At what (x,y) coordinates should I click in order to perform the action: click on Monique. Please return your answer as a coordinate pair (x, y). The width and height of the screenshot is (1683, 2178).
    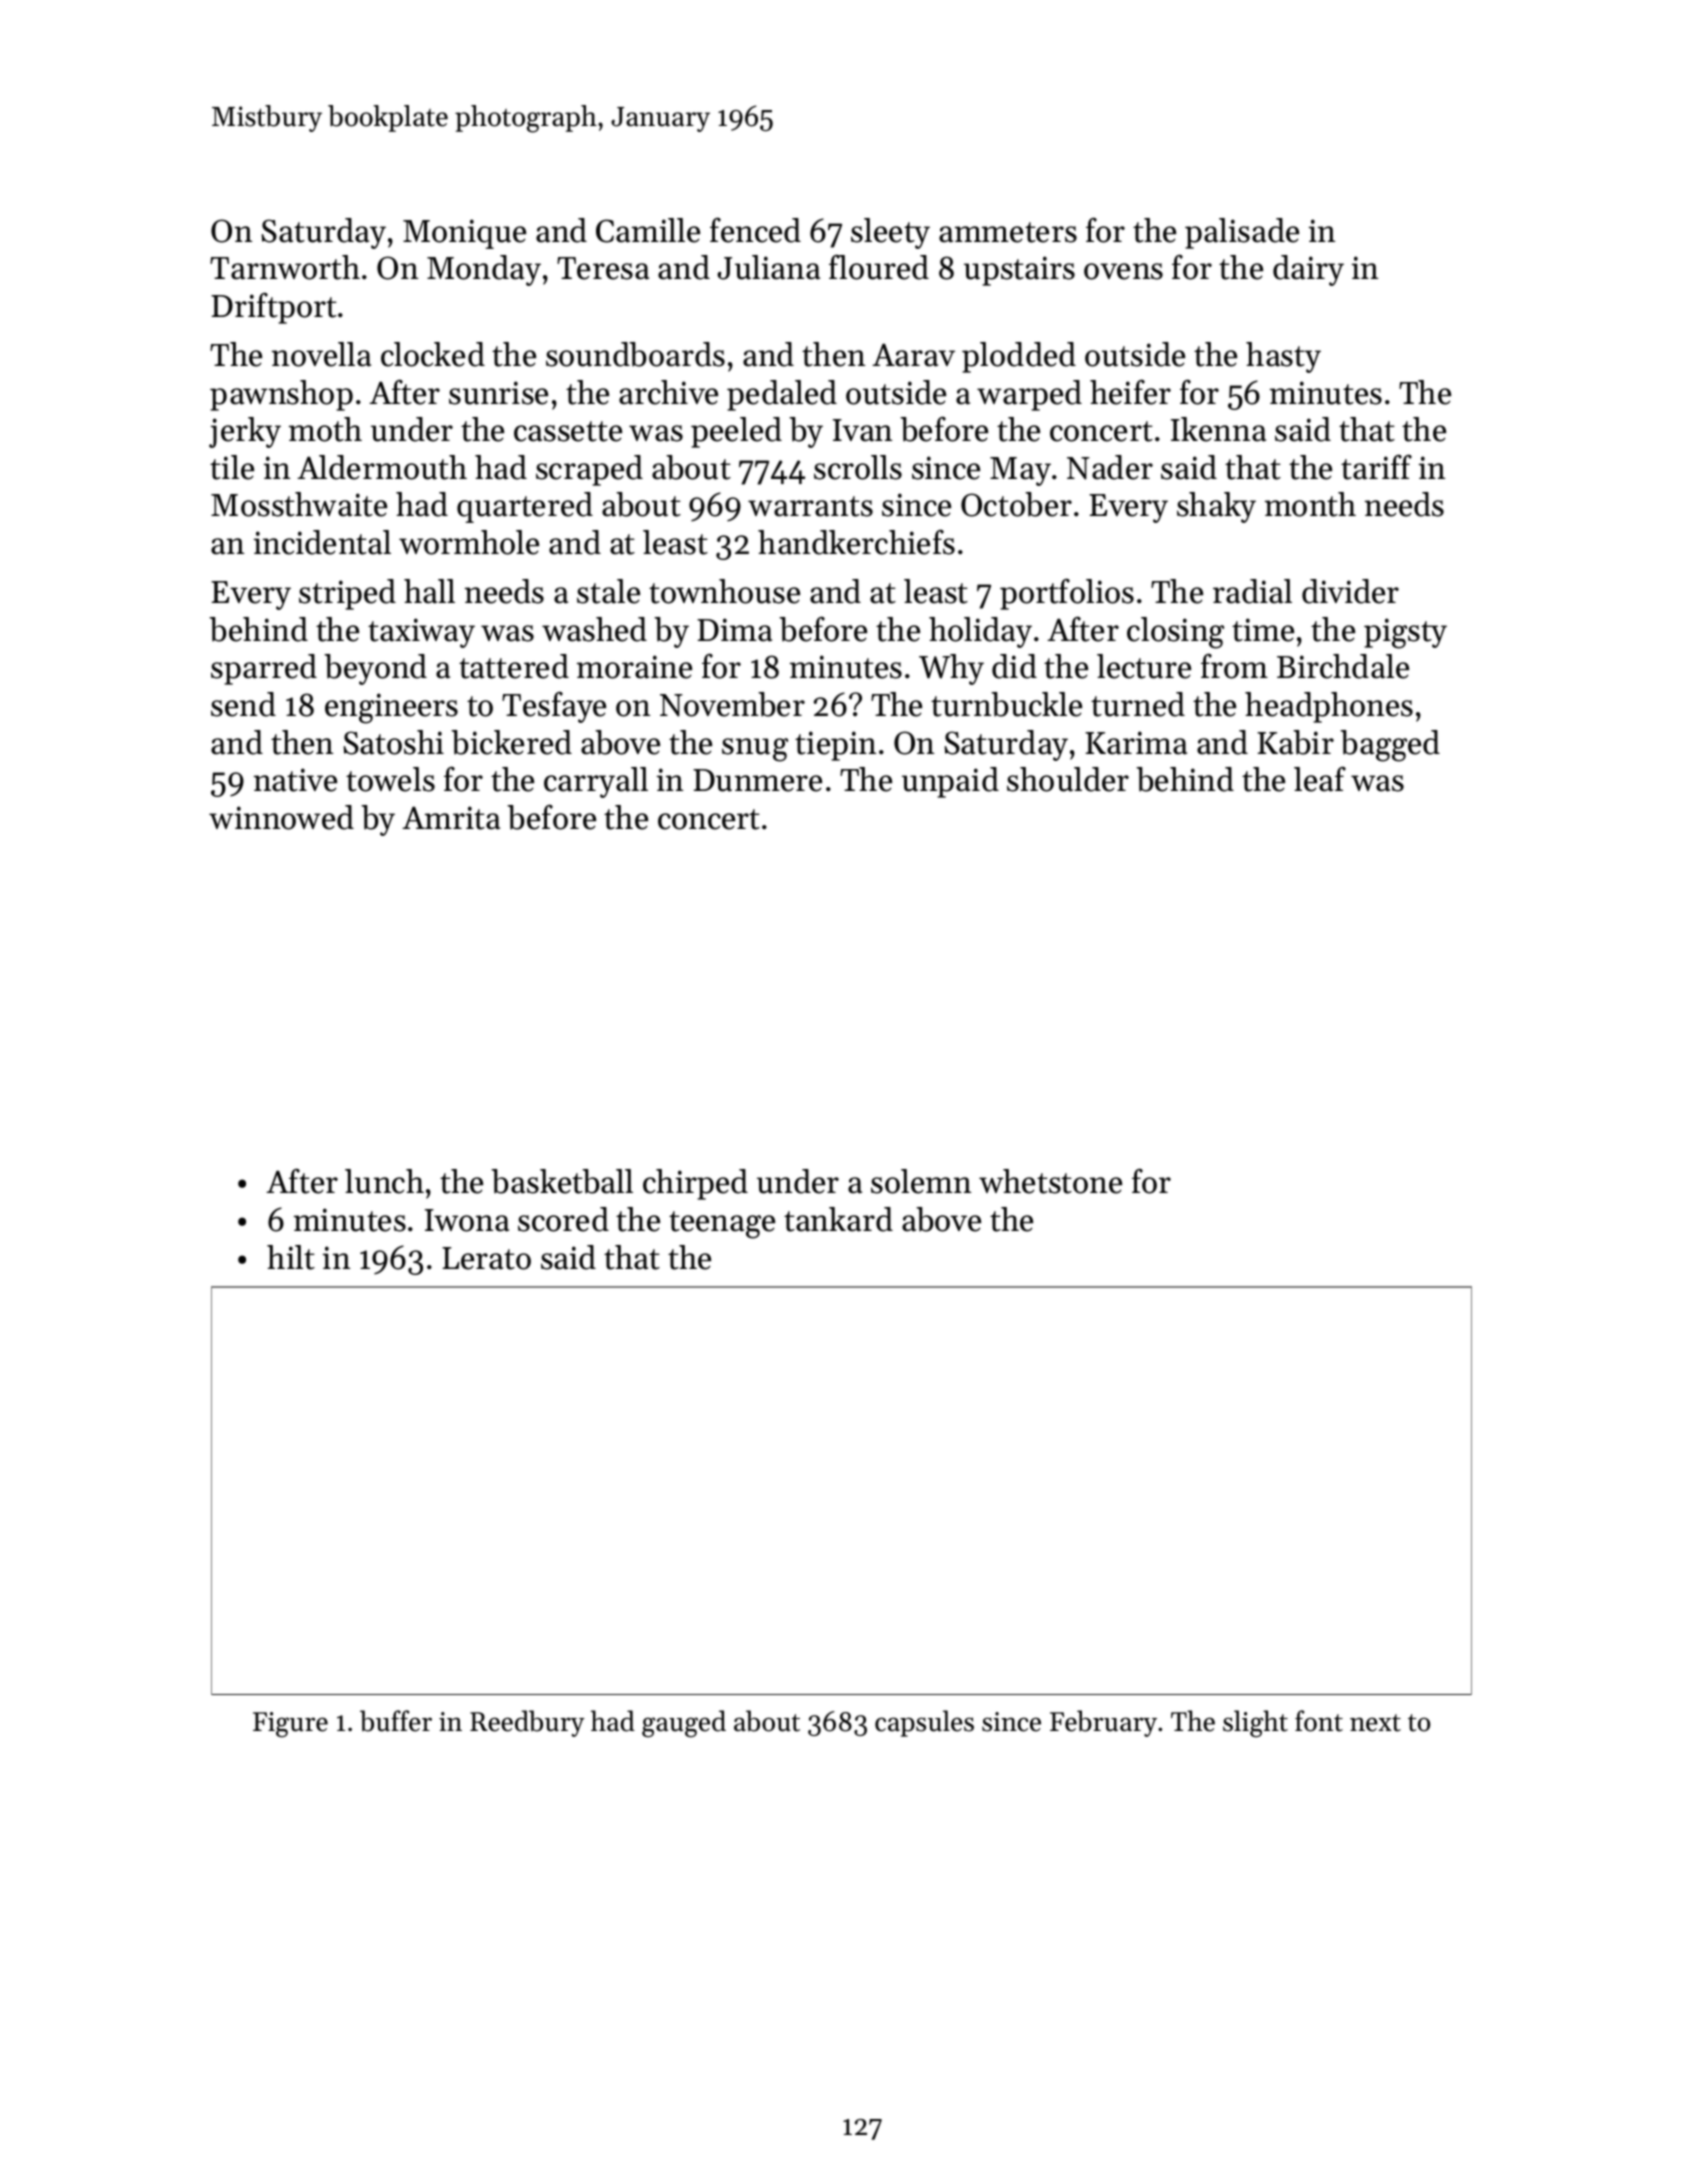
    Looking at the image, I should click on (464, 234).
